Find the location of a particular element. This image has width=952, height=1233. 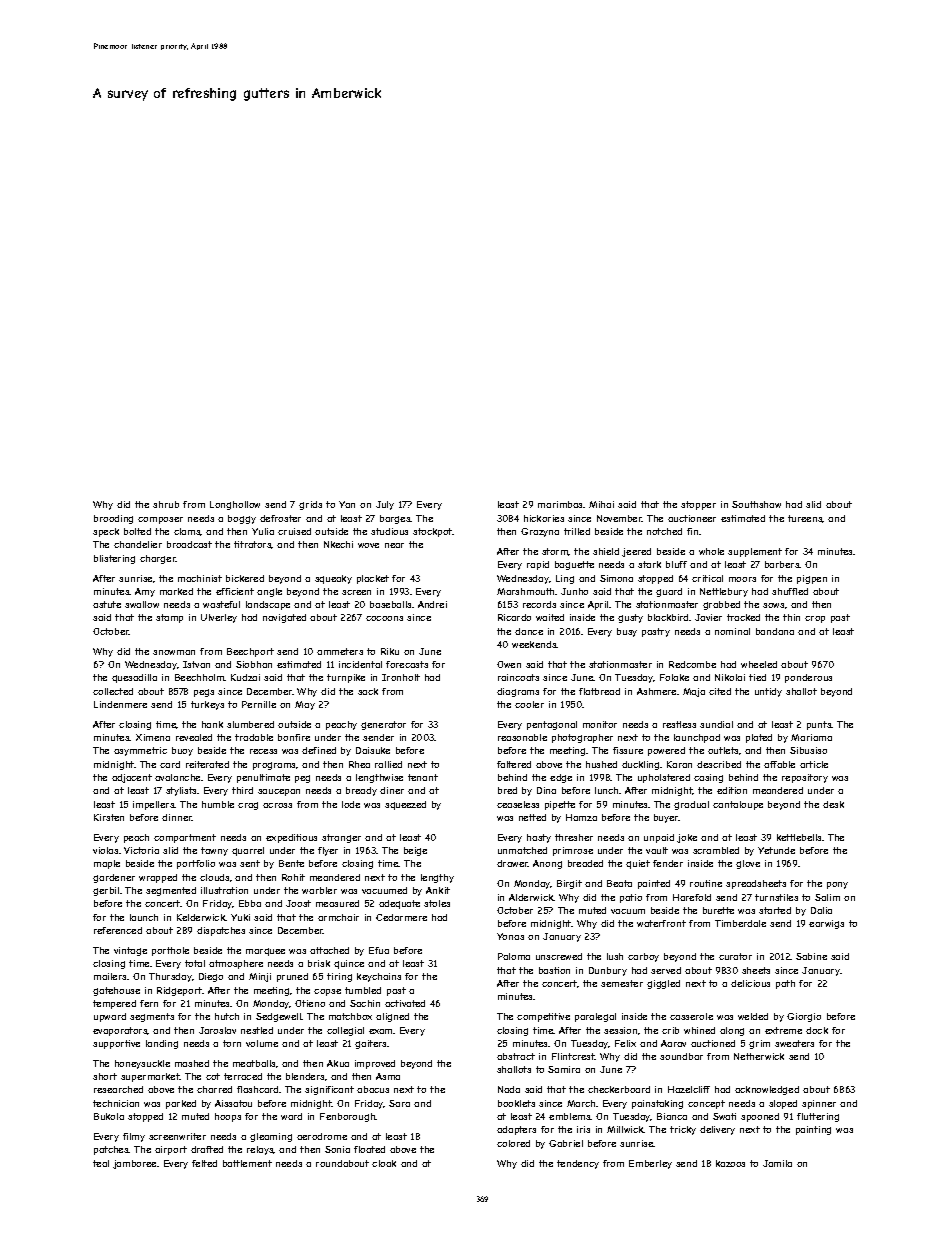

rapid is located at coordinates (538, 565).
